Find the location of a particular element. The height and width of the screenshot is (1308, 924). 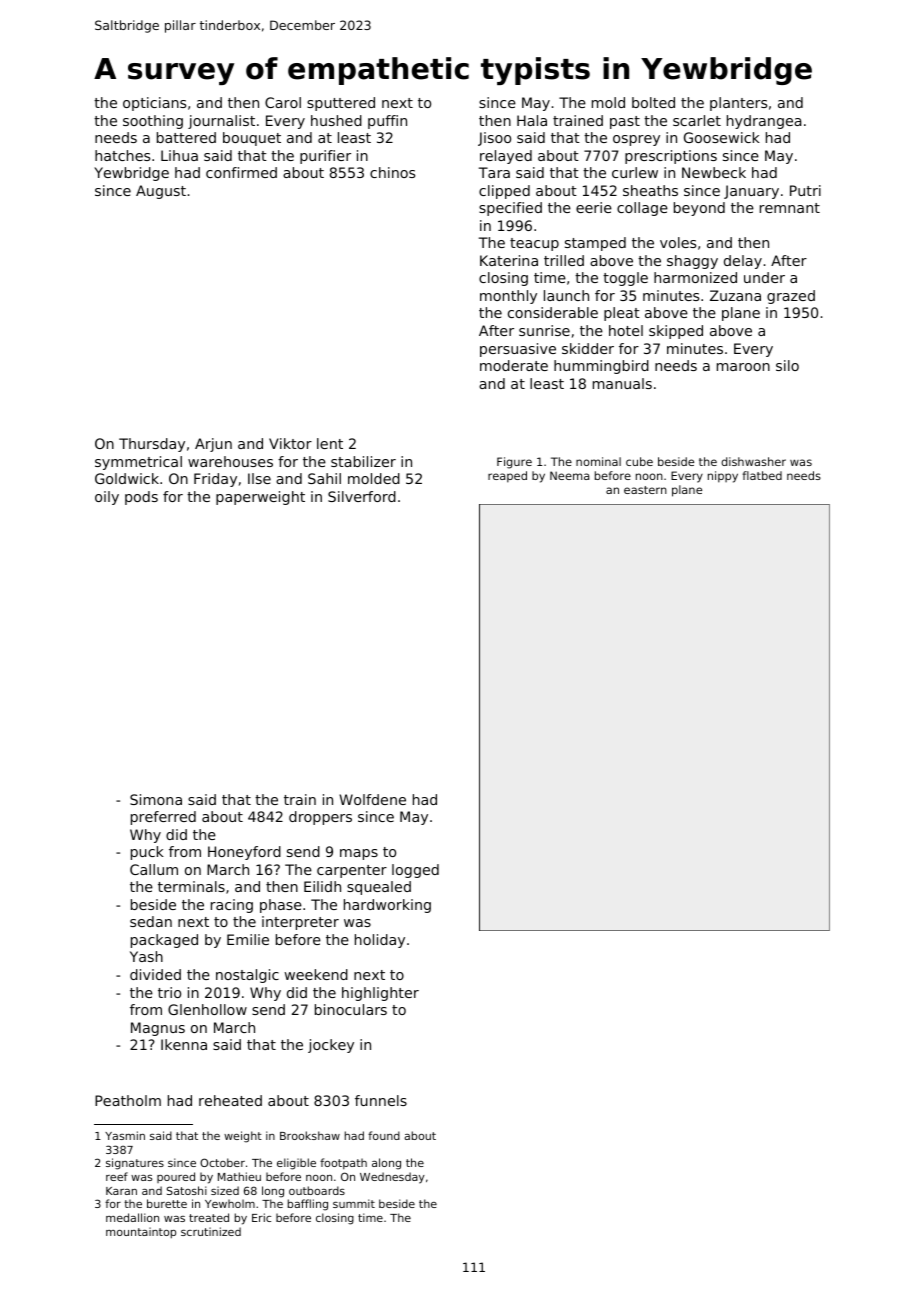

Wednesday is located at coordinates (392, 1178).
